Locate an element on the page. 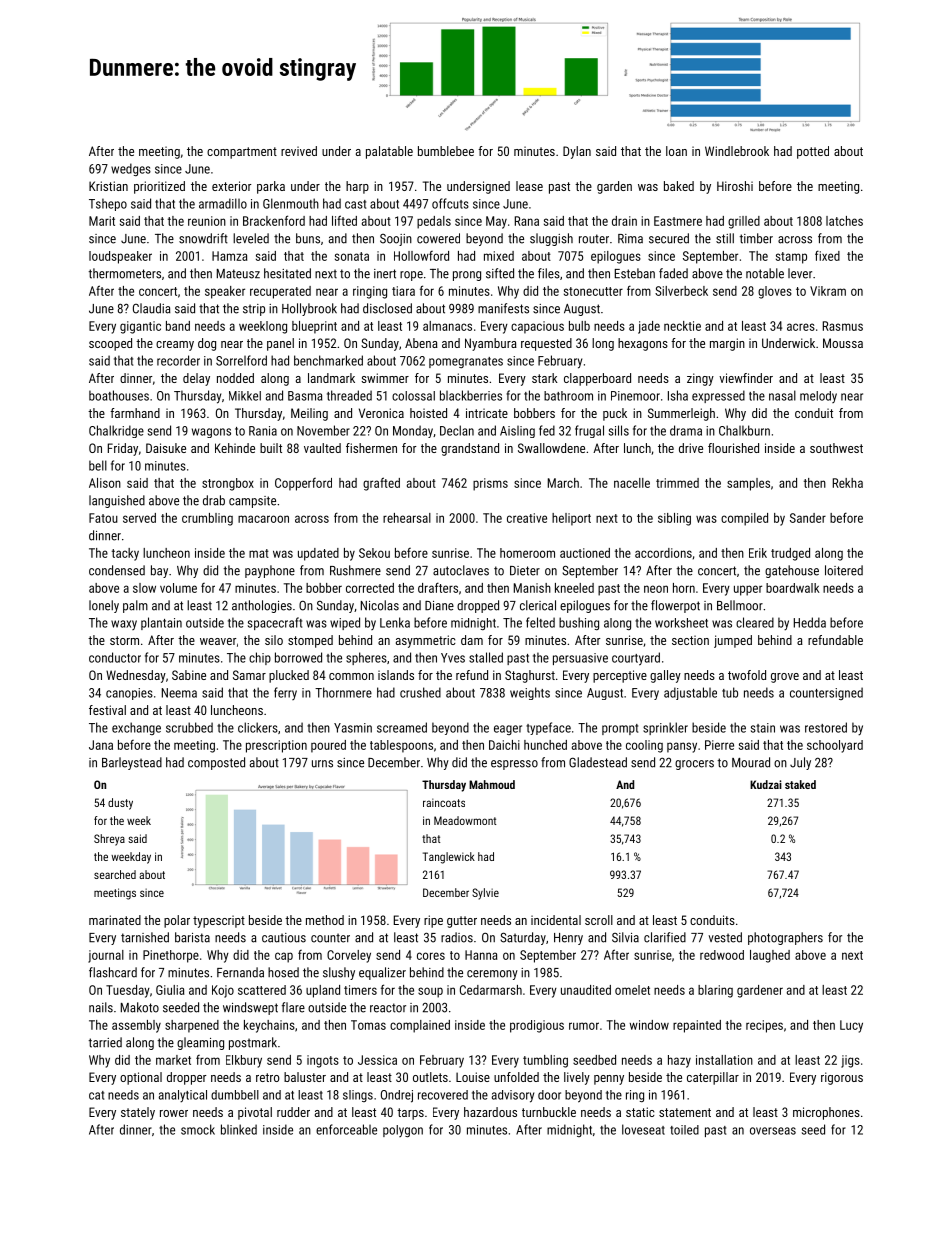 Image resolution: width=952 pixels, height=1233 pixels. photographers is located at coordinates (785, 938).
